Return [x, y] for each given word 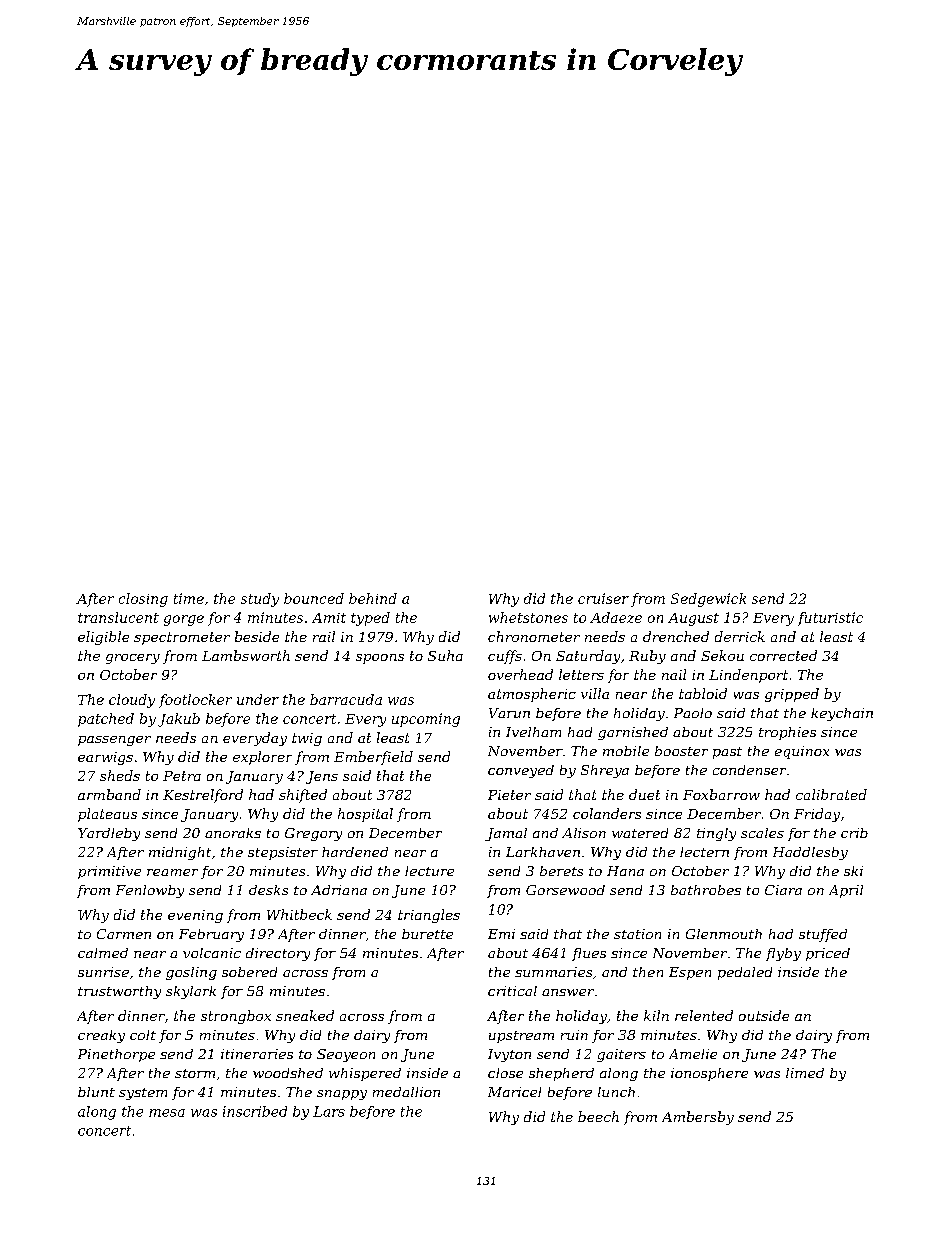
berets [561, 871]
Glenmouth [724, 934]
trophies [787, 733]
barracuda [346, 699]
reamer [172, 872]
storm [195, 1073]
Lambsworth [246, 655]
